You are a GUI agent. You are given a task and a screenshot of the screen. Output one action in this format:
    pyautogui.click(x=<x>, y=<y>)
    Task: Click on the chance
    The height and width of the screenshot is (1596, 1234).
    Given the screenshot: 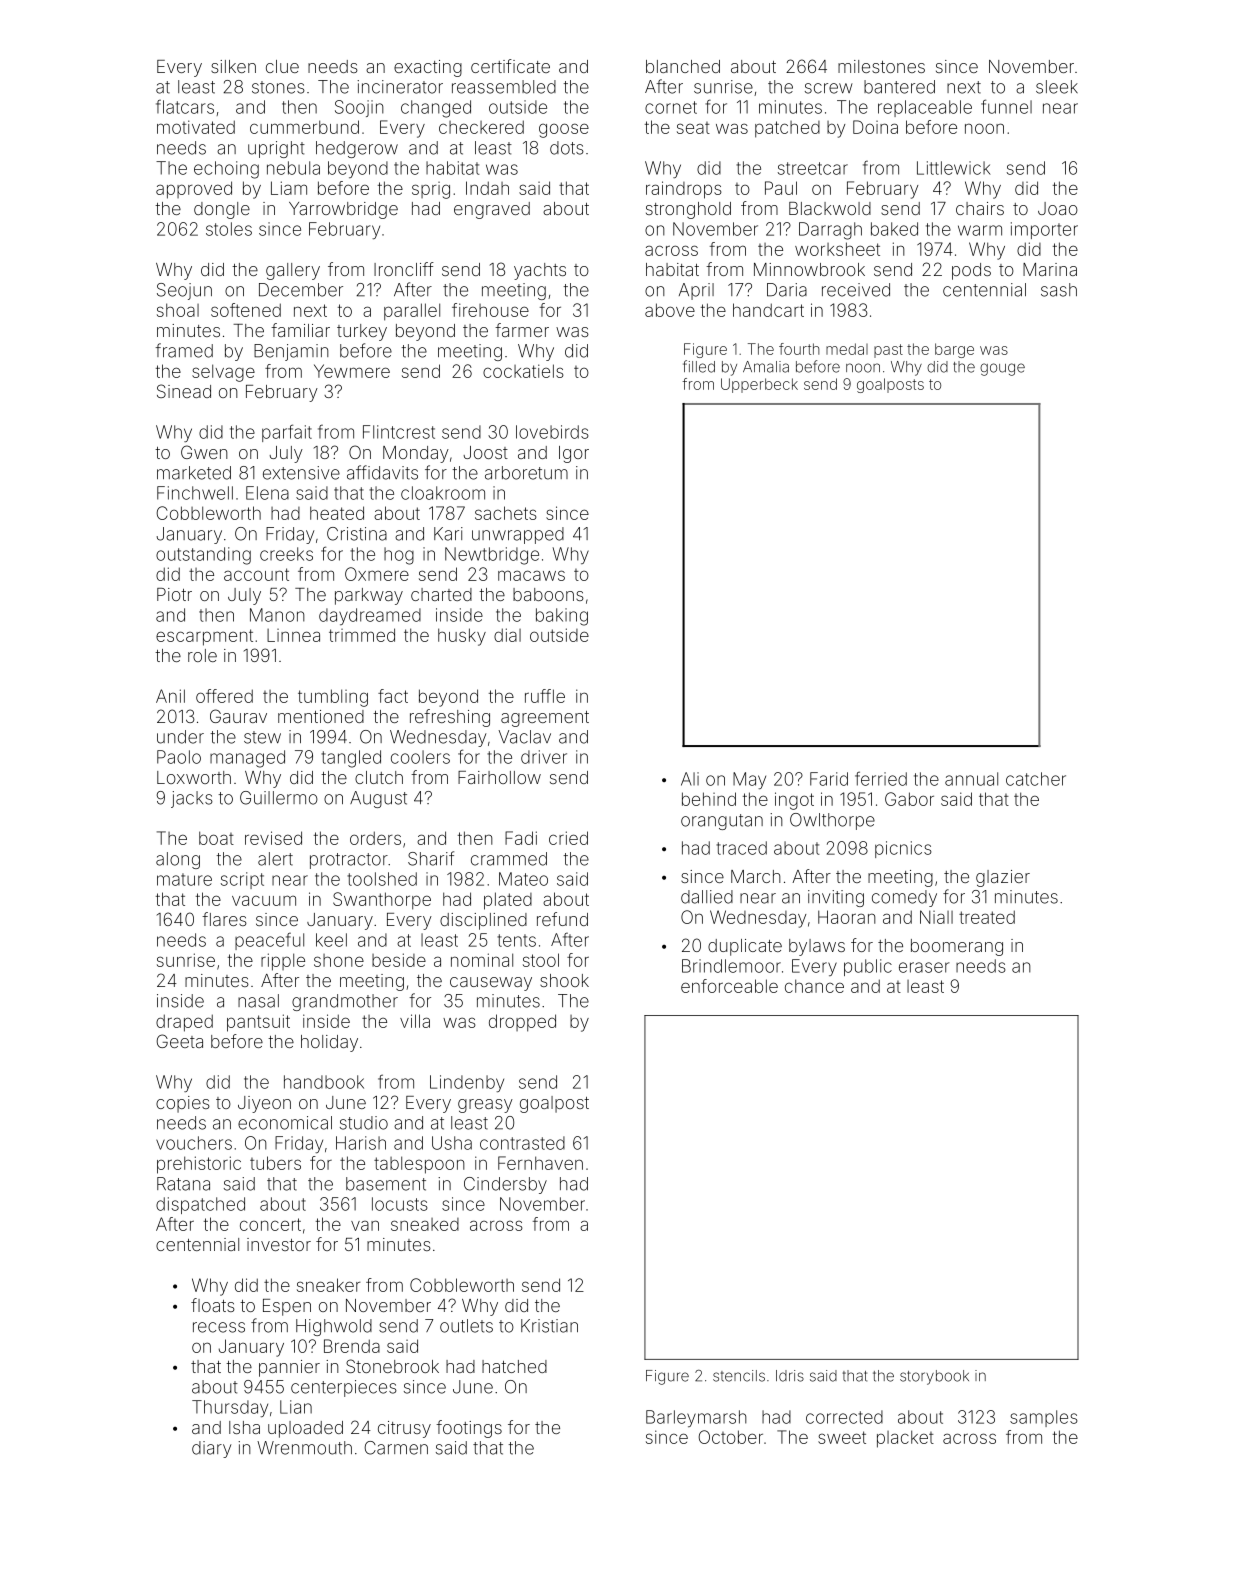 What is the action you would take?
    pyautogui.click(x=814, y=986)
